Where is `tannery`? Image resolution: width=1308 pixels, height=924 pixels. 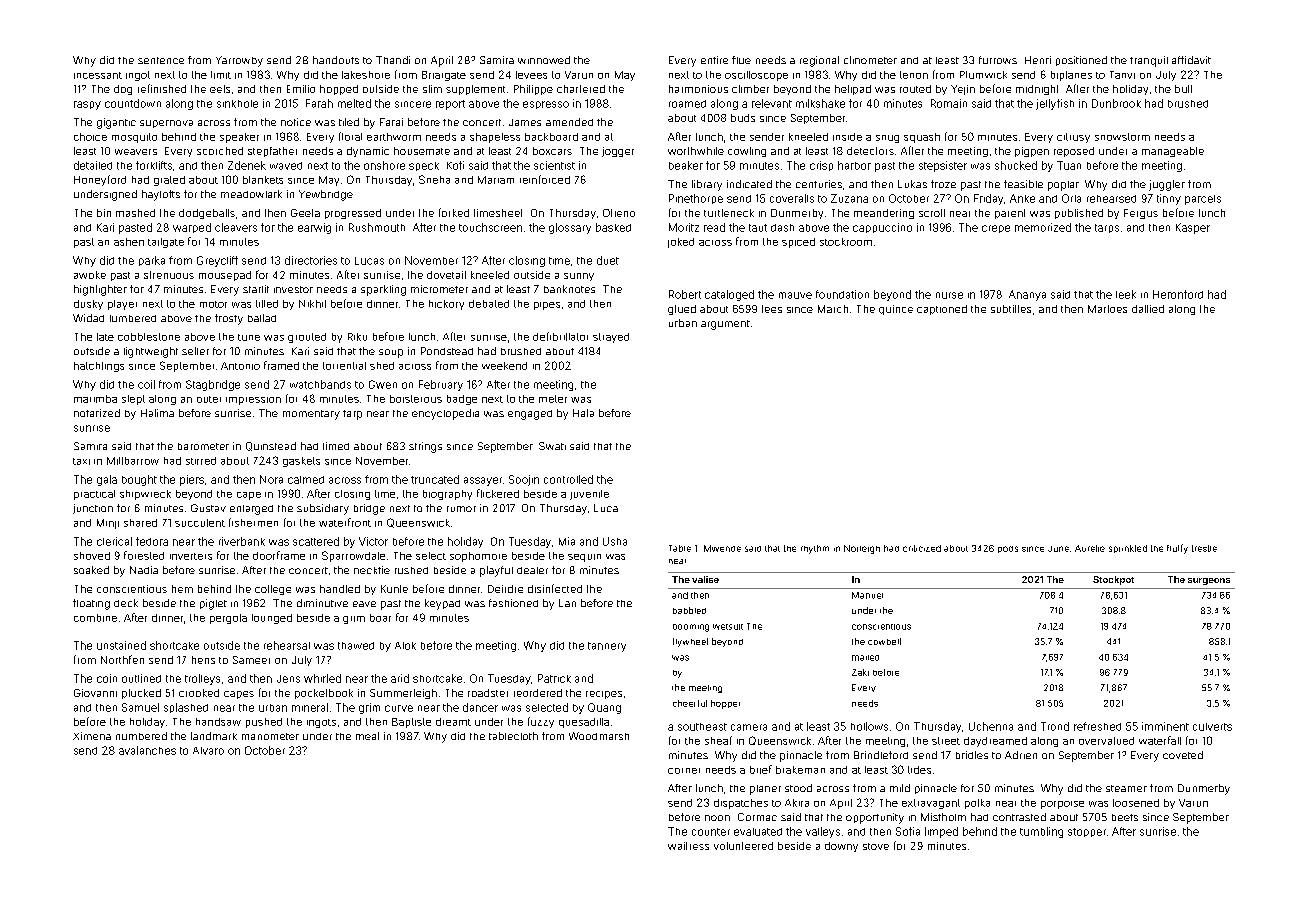 tannery is located at coordinates (607, 647).
